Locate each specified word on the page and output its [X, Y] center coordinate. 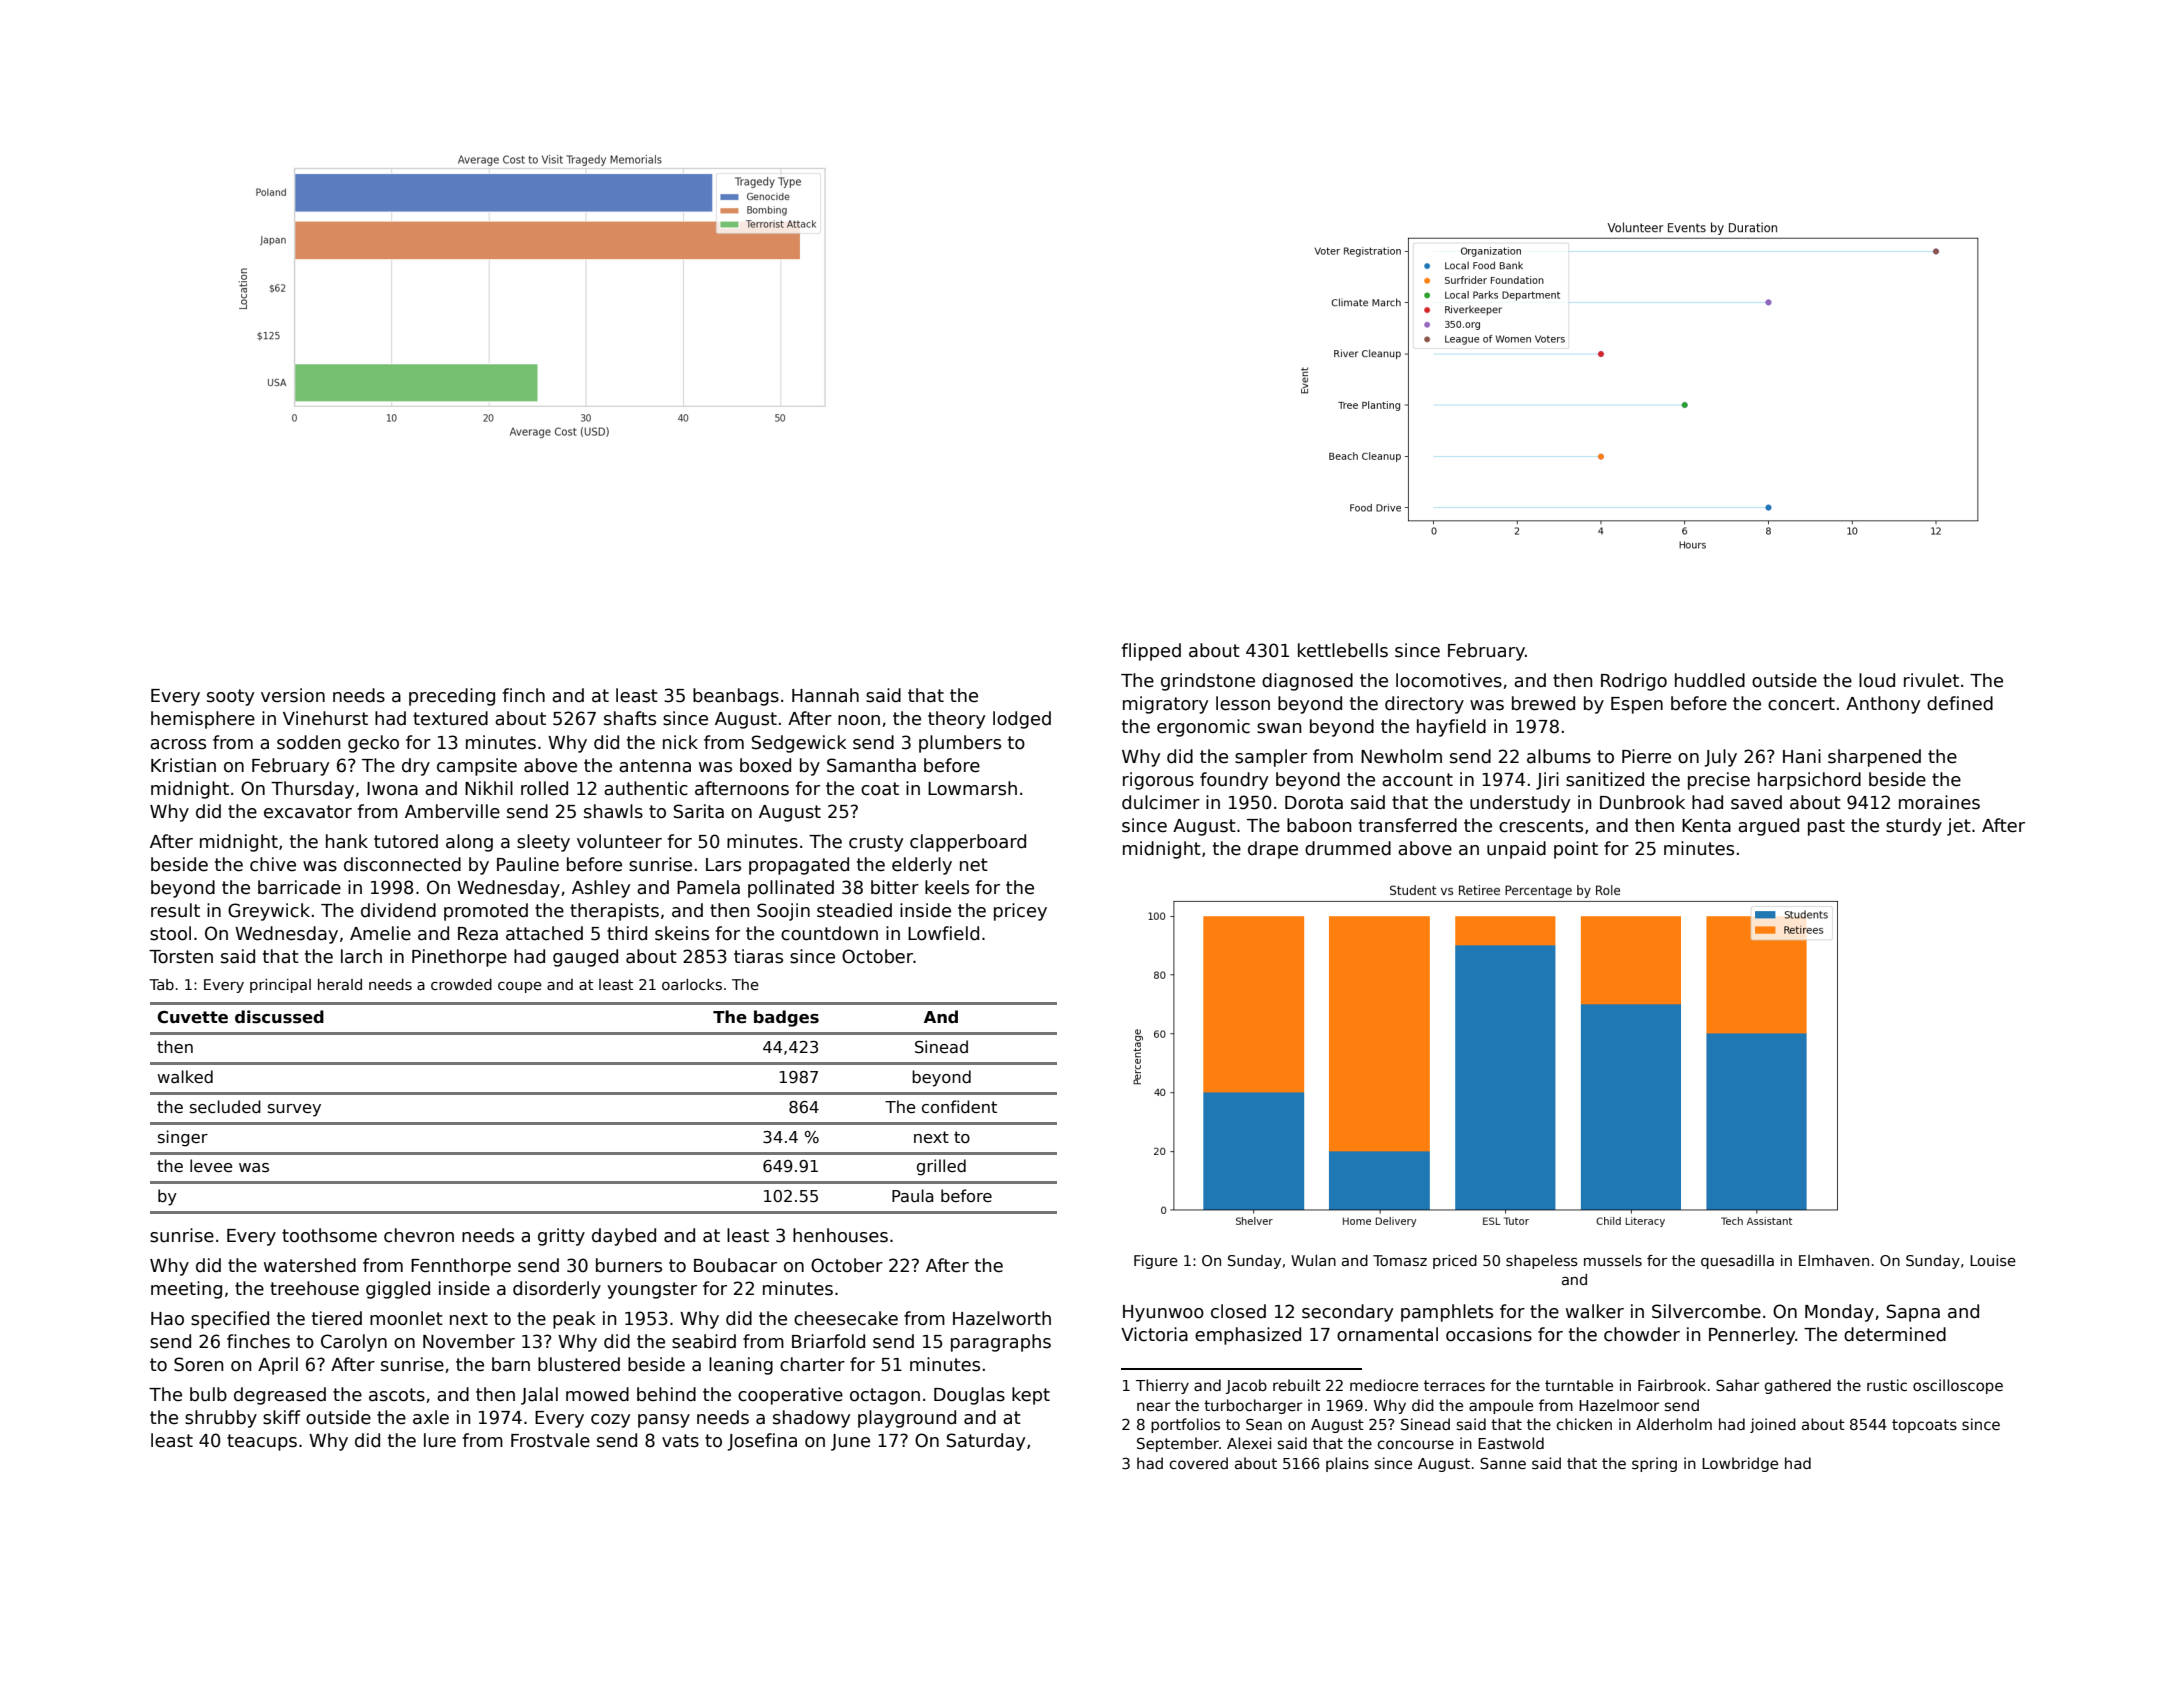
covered [1199, 1463]
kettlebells [1343, 650]
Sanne [1503, 1463]
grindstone [1208, 682]
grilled [941, 1167]
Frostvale [550, 1440]
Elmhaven [1834, 1260]
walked [185, 1077]
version [293, 695]
